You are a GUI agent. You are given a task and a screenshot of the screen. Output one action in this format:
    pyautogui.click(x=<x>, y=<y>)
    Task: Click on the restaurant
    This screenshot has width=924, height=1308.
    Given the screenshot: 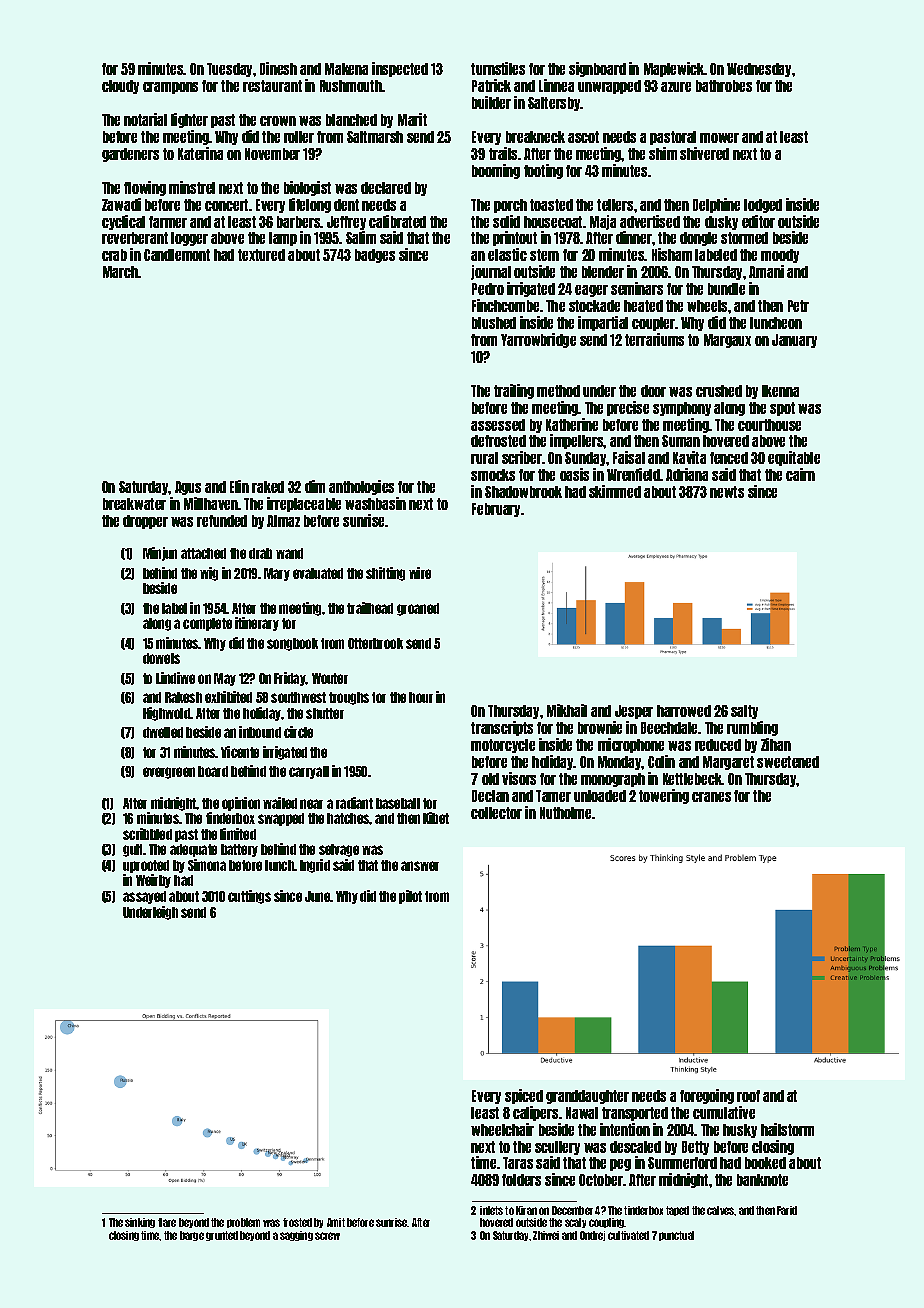 What is the action you would take?
    pyautogui.click(x=272, y=86)
